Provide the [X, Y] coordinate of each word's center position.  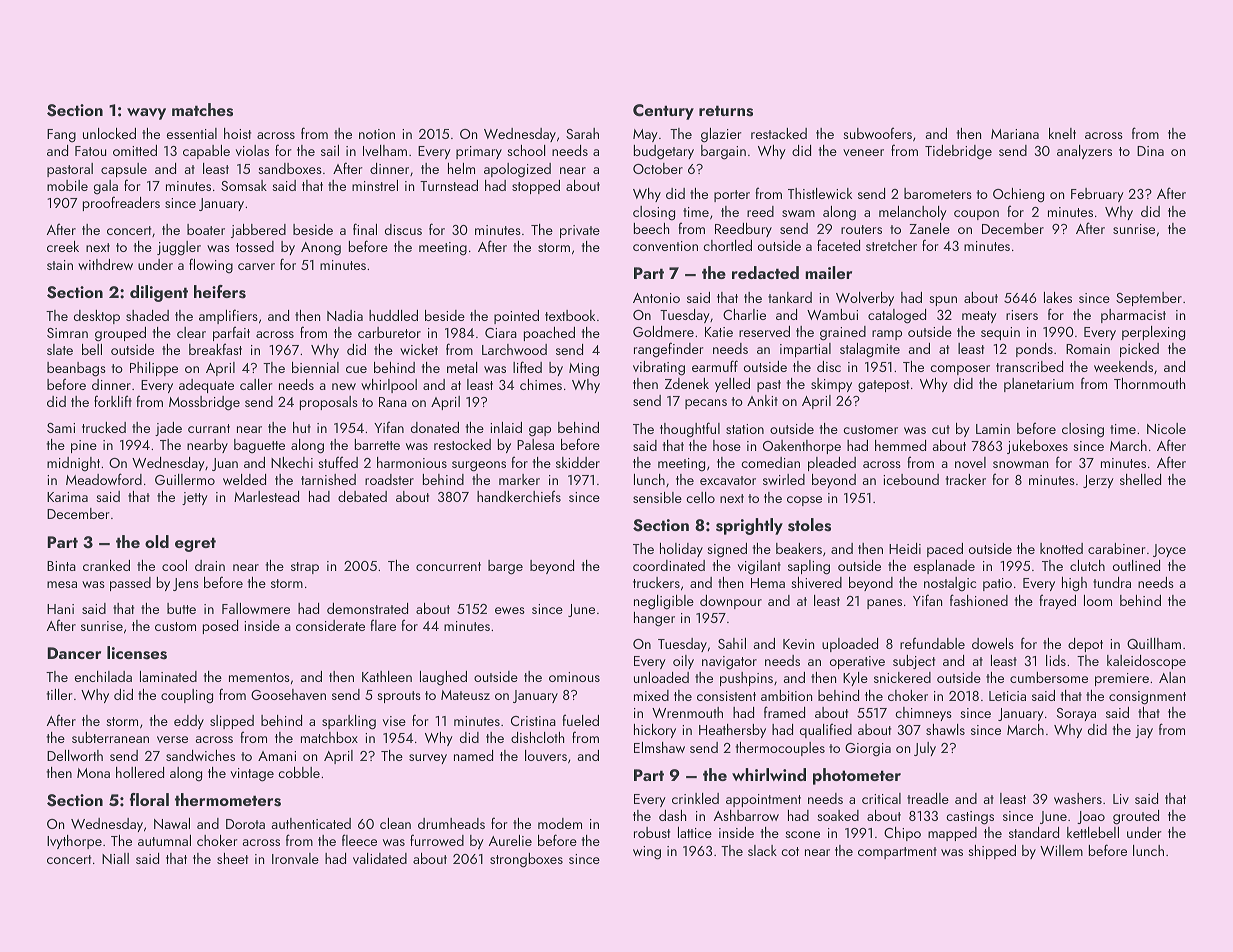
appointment [763, 800]
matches [202, 110]
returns [726, 111]
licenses [137, 653]
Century [663, 112]
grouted [1136, 817]
